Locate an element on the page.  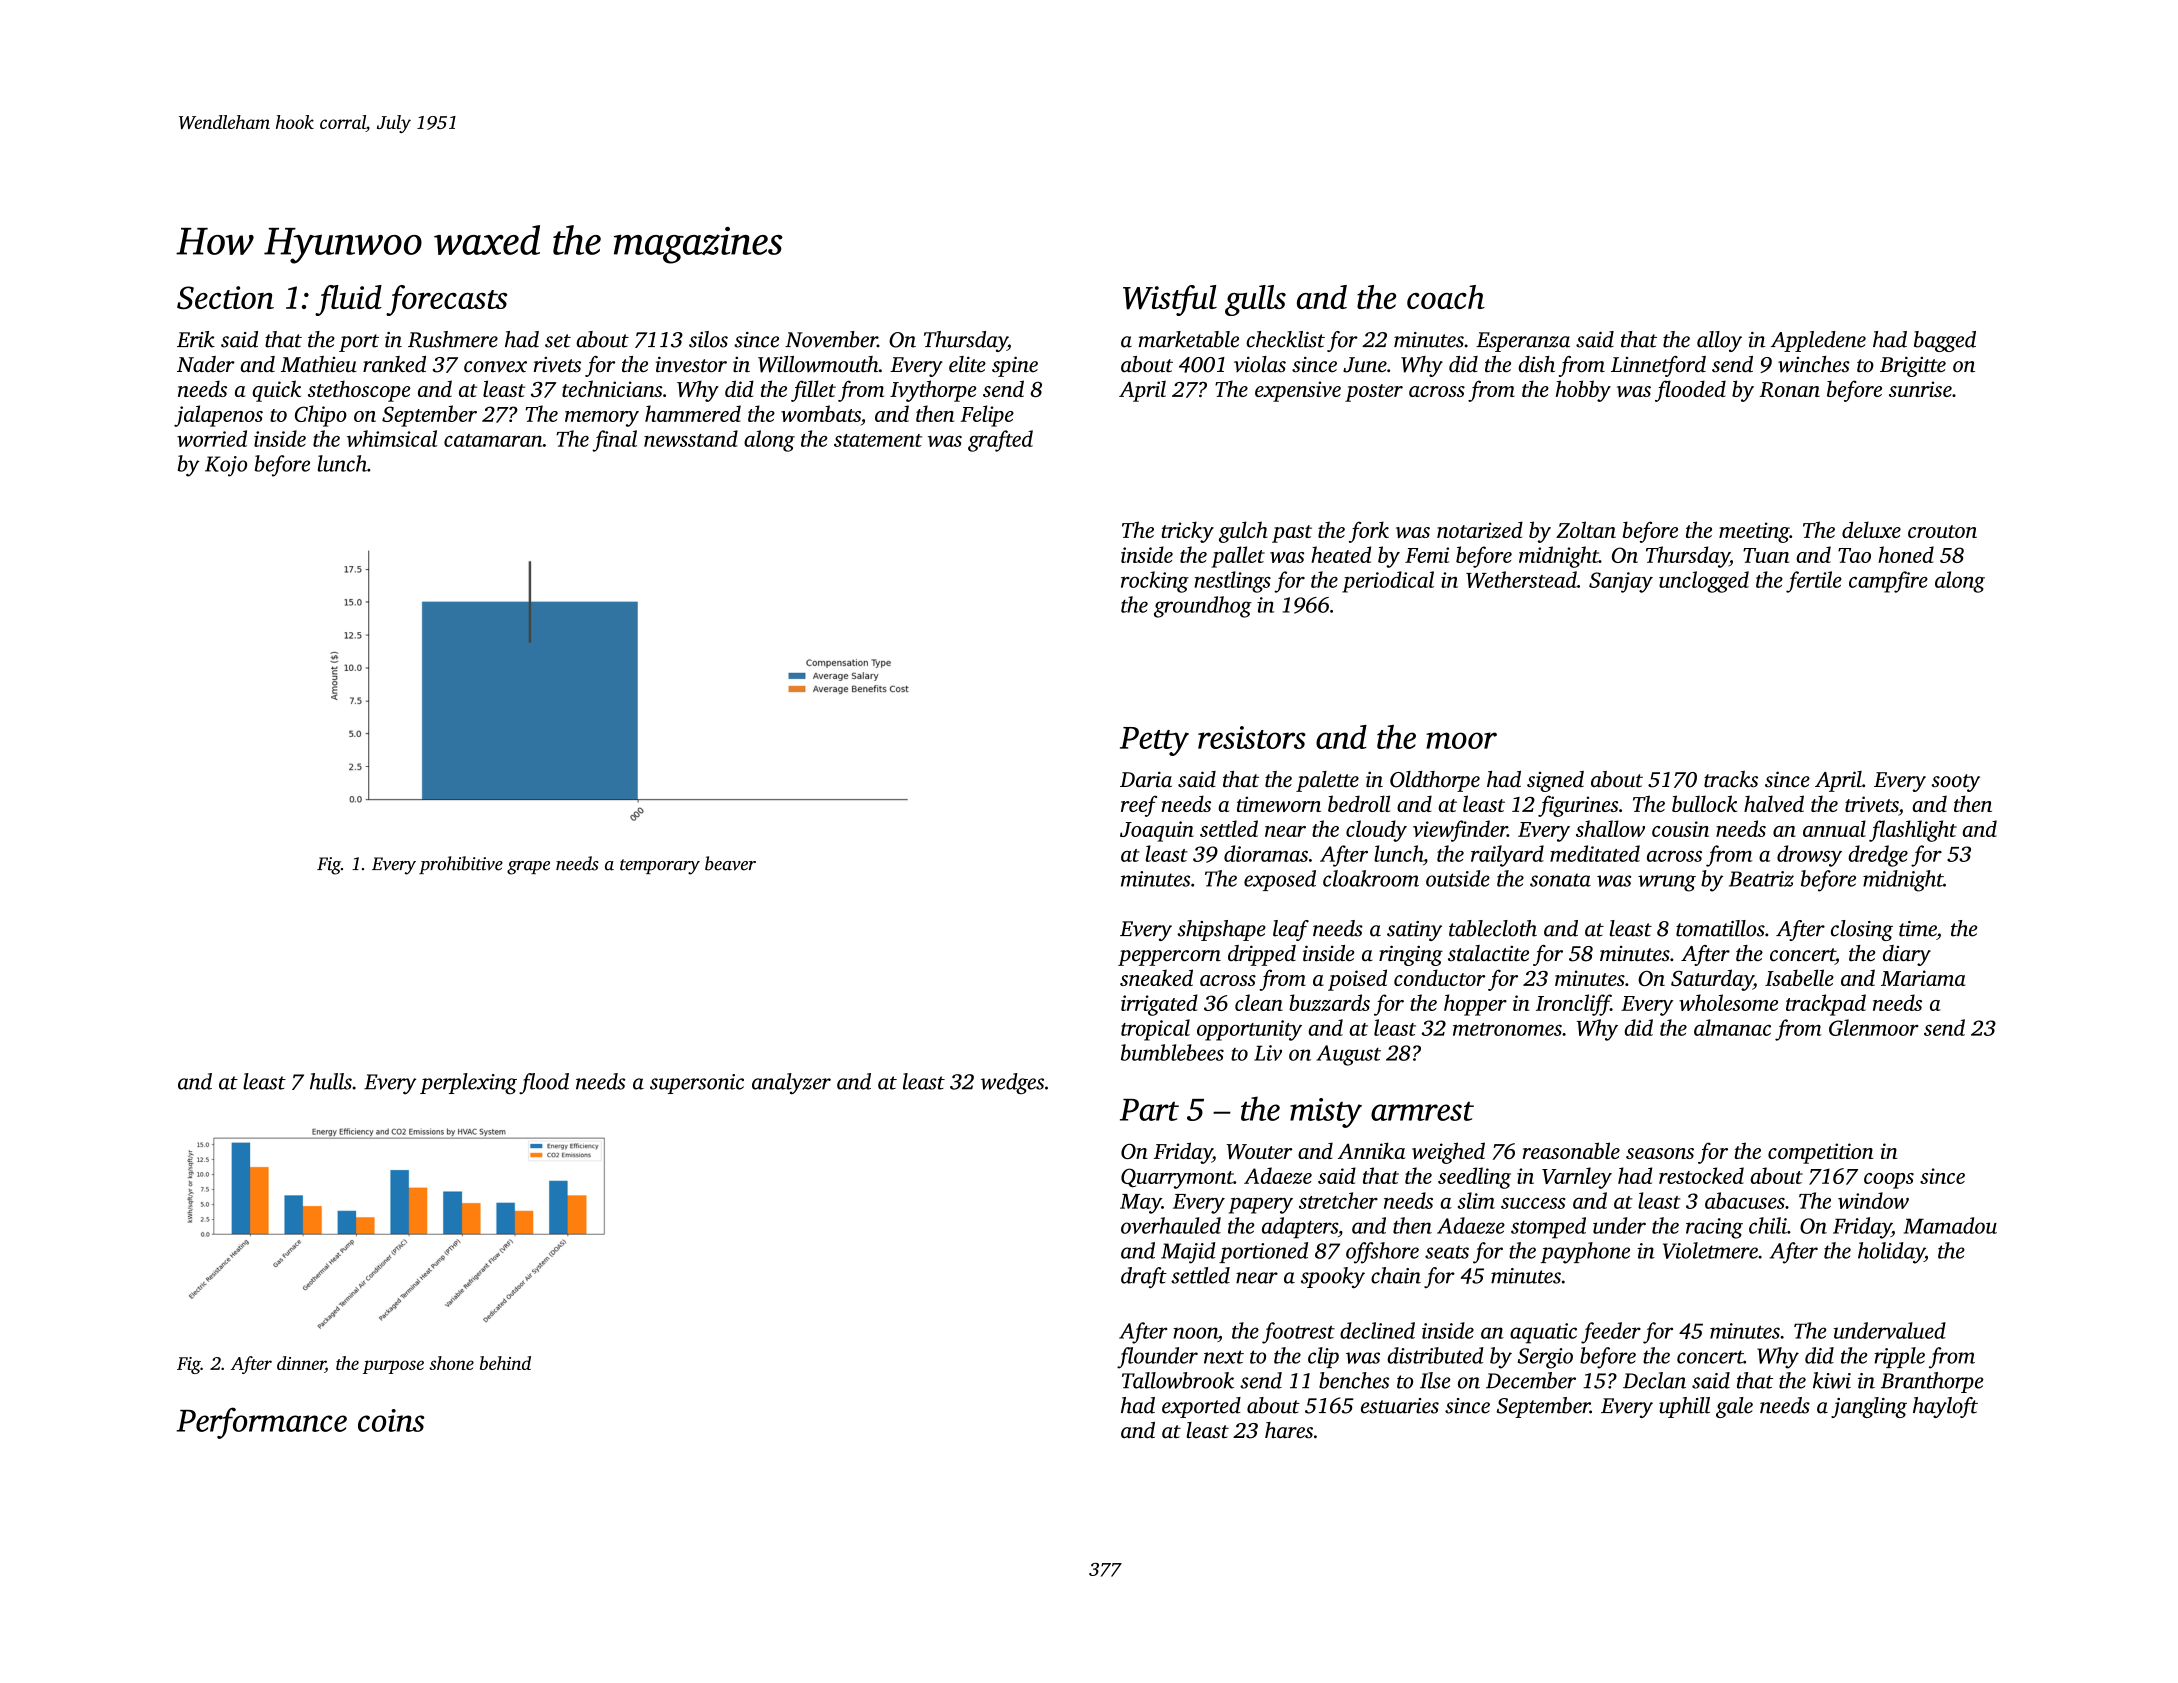
temporary is located at coordinates (660, 867).
